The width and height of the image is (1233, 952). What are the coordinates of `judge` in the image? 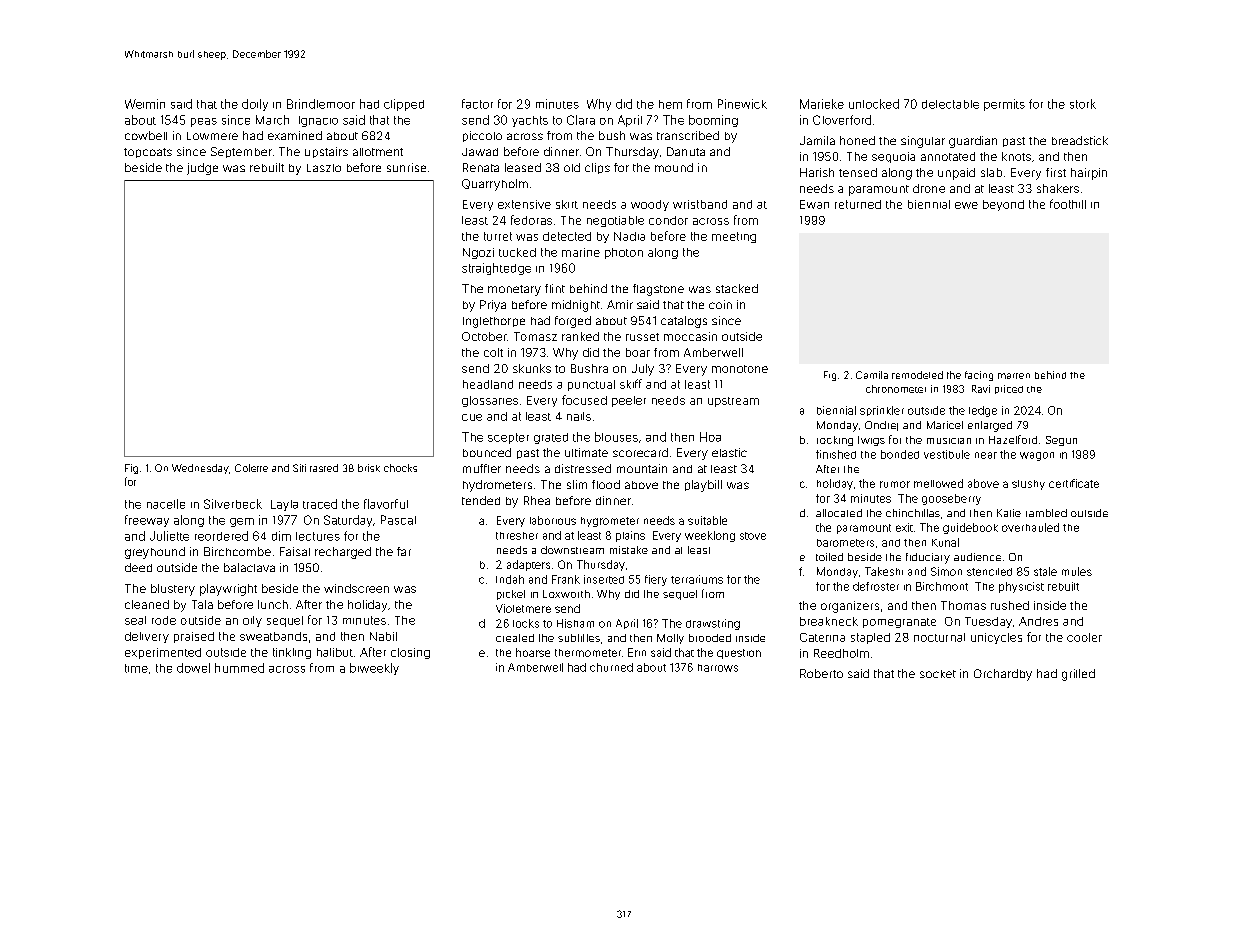 It's located at (202, 169).
